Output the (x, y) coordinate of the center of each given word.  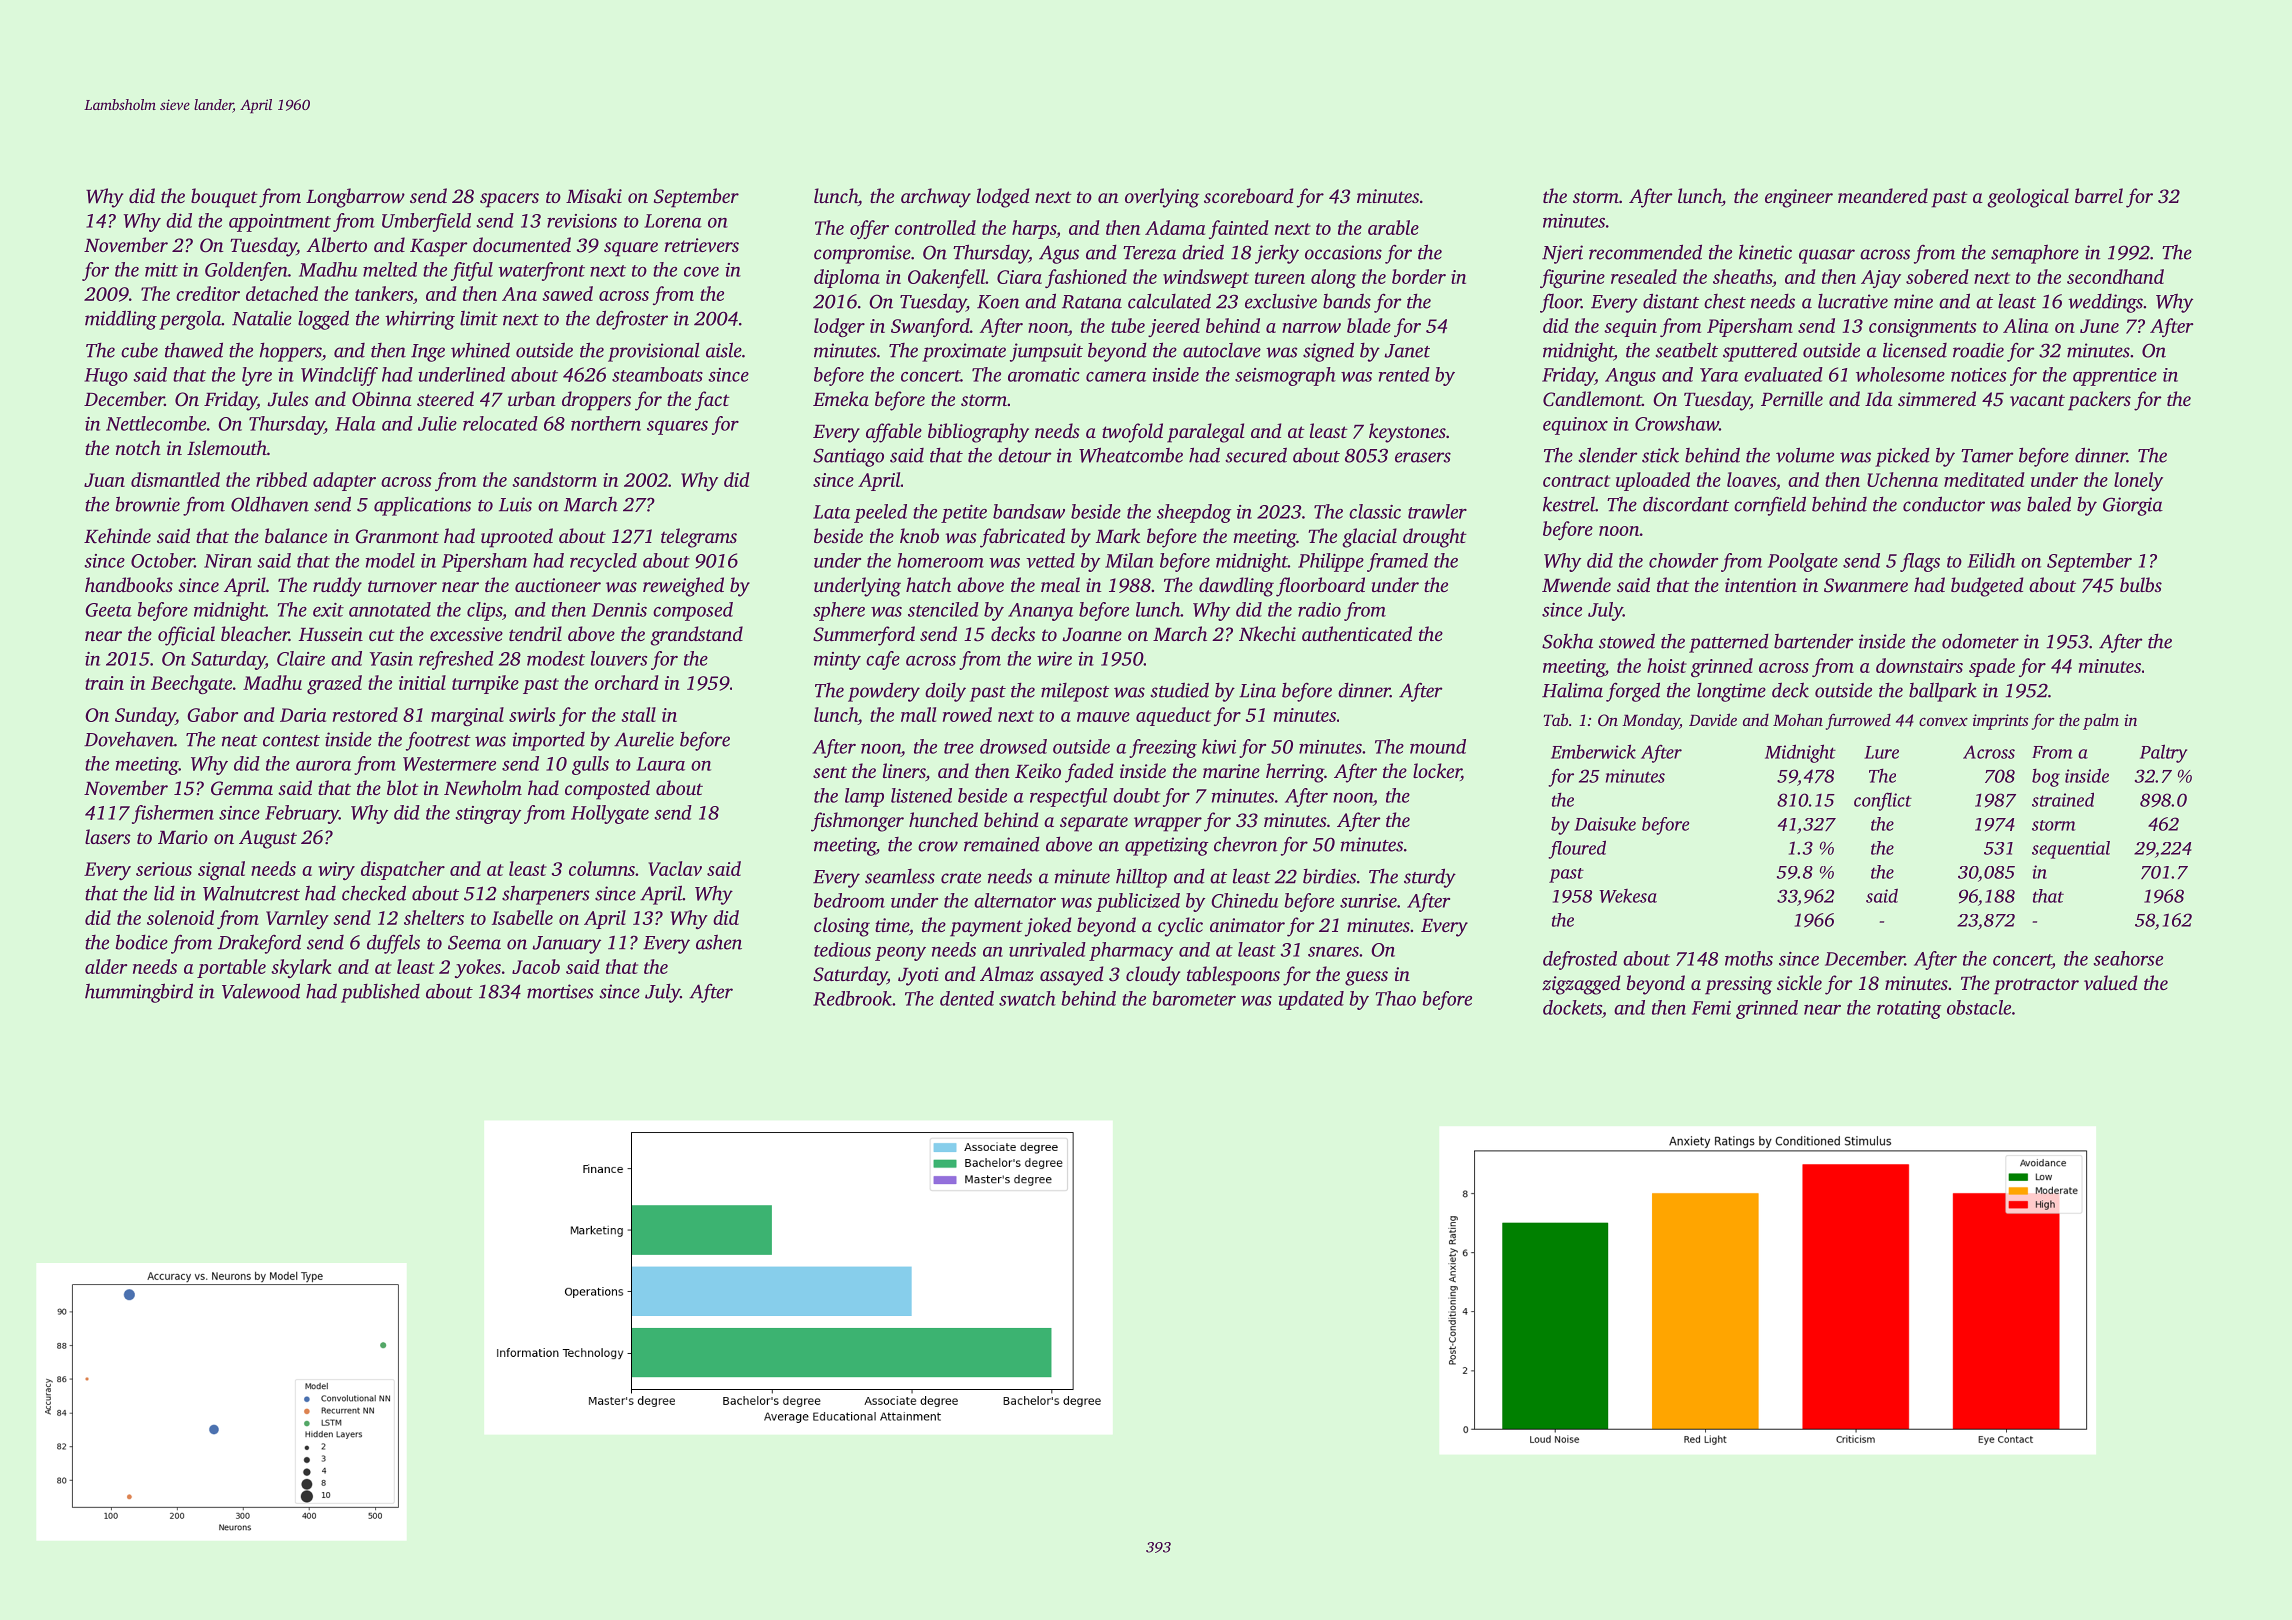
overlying (1162, 198)
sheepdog (1194, 513)
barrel (2099, 195)
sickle (1799, 982)
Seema (474, 942)
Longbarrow (355, 198)
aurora (323, 766)
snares (1333, 952)
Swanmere (1866, 585)
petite (964, 514)
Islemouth (227, 447)
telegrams (699, 538)
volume (1805, 455)
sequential (2071, 850)
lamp (864, 797)
